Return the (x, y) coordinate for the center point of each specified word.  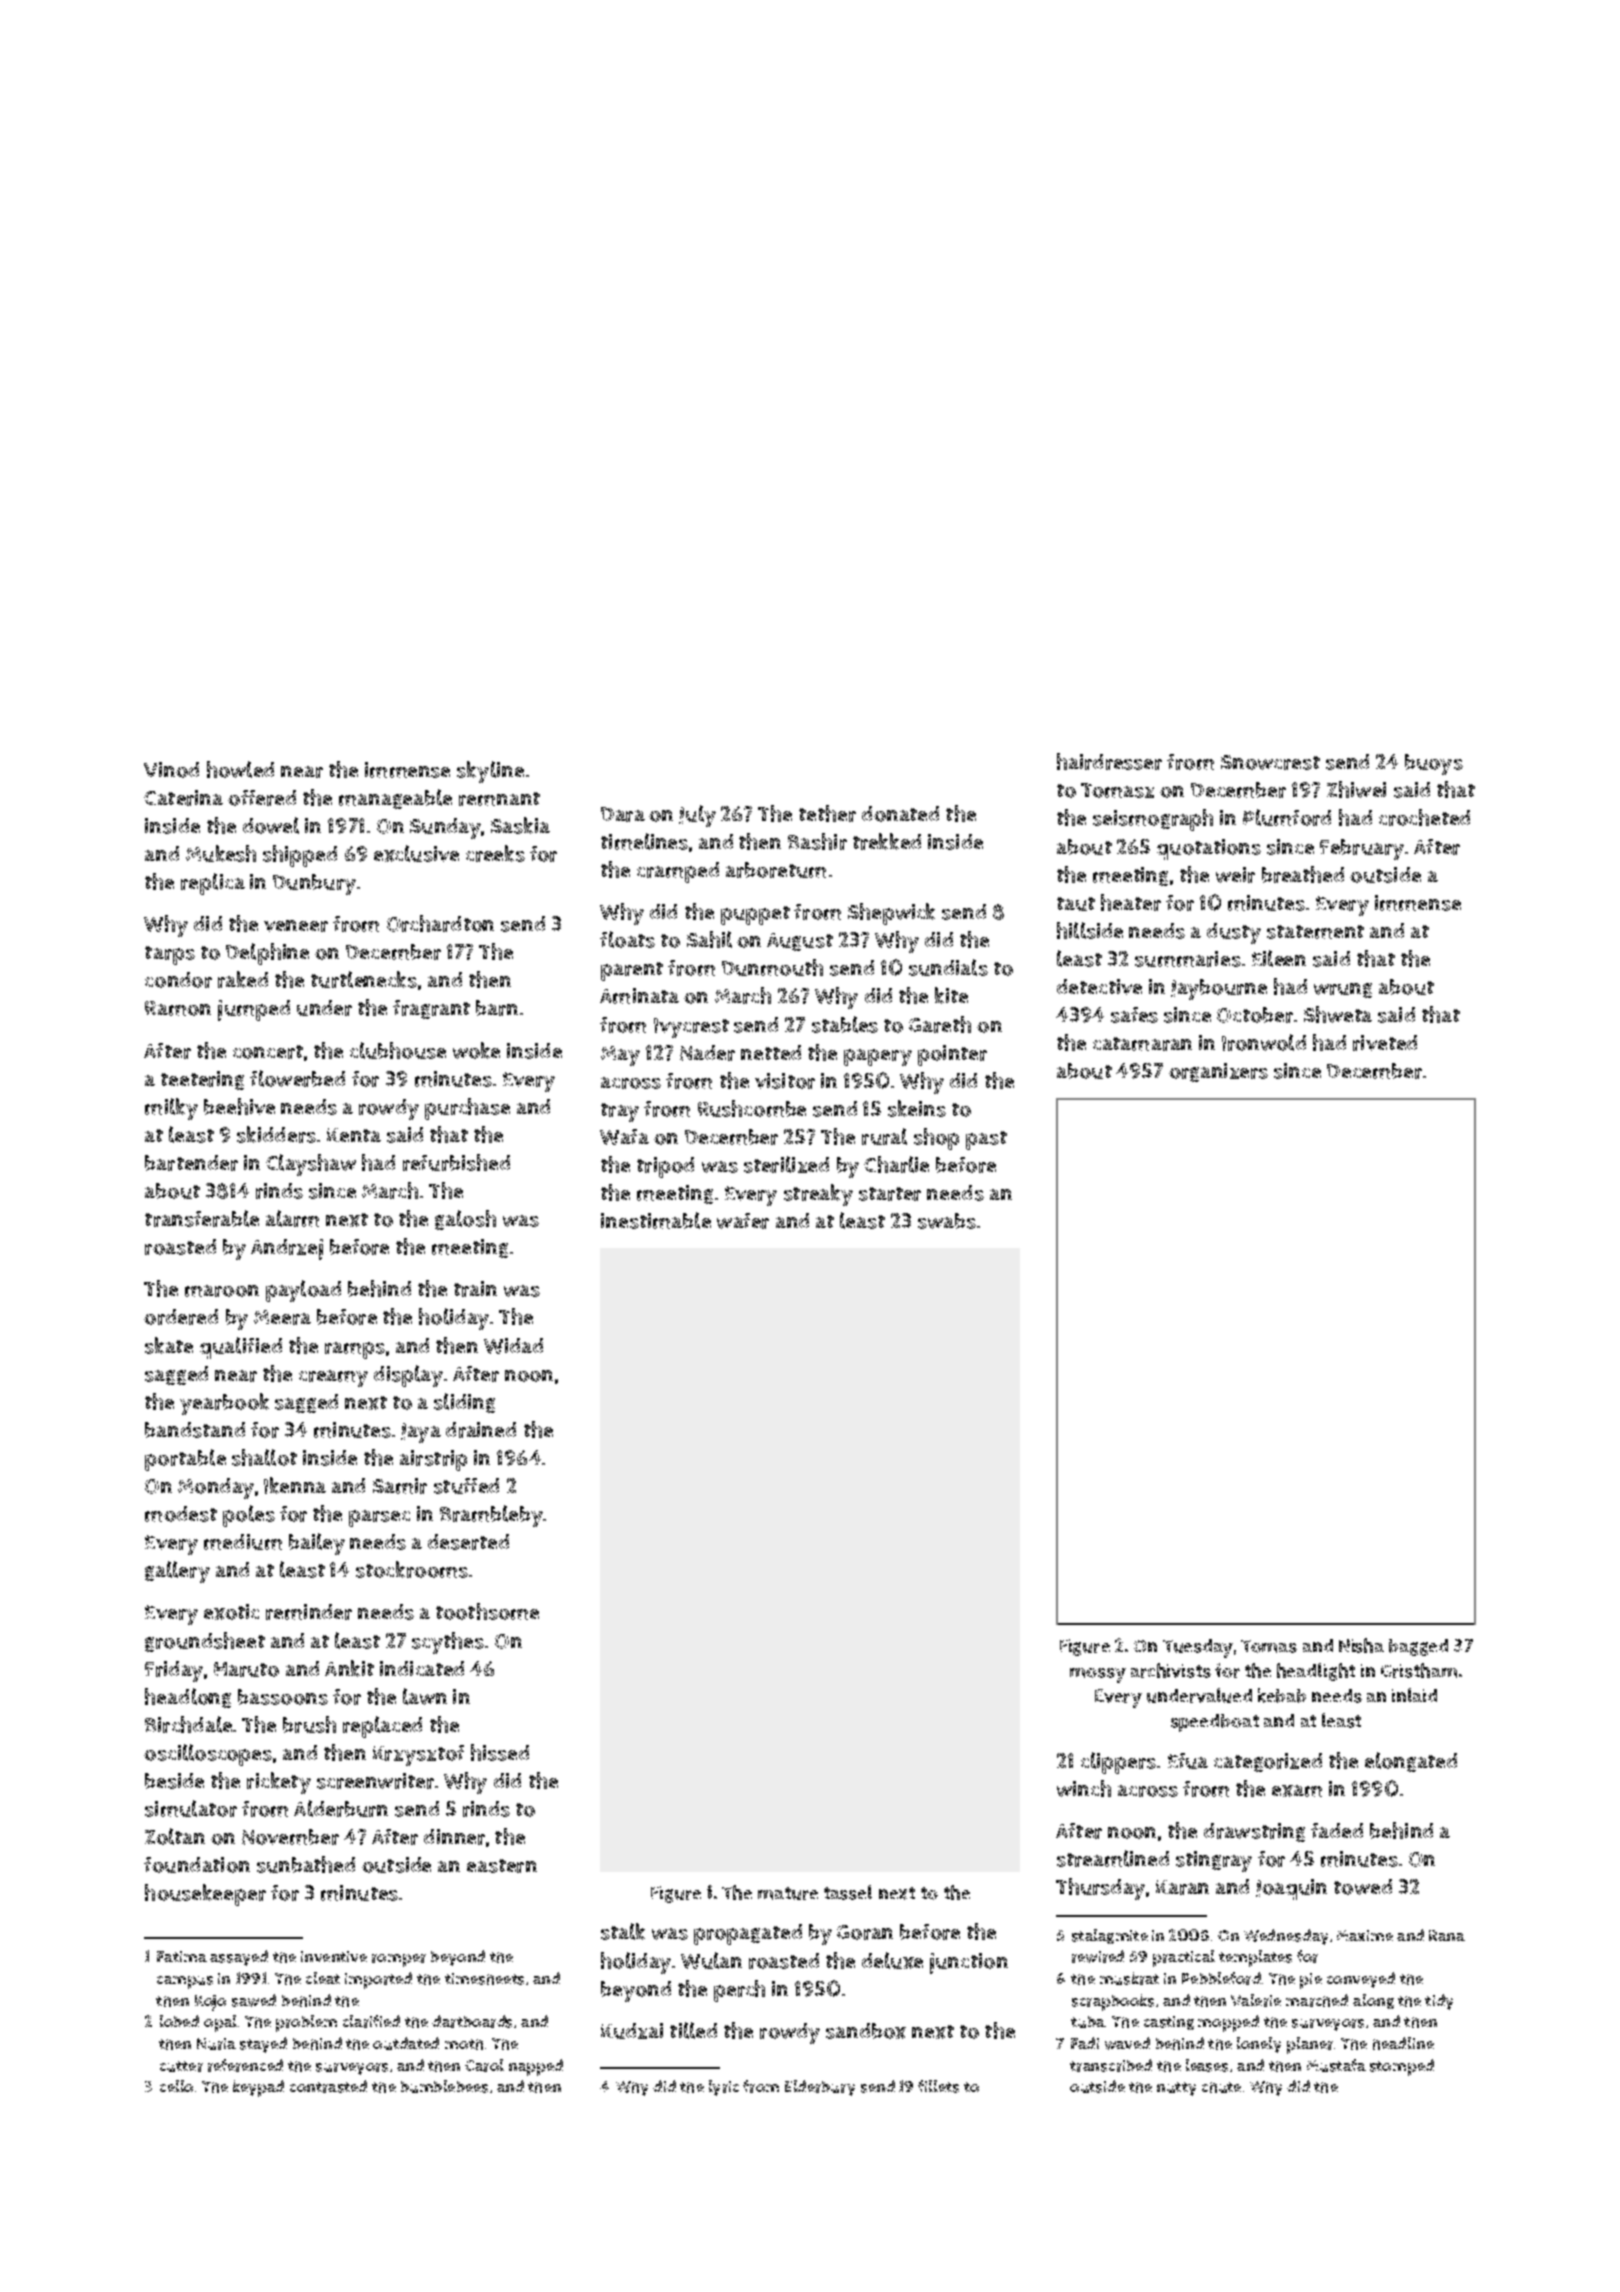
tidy (1439, 2002)
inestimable (656, 1220)
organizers (1218, 1072)
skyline (490, 772)
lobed (179, 2021)
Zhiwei (1356, 789)
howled (240, 769)
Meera (282, 1317)
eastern (502, 1866)
